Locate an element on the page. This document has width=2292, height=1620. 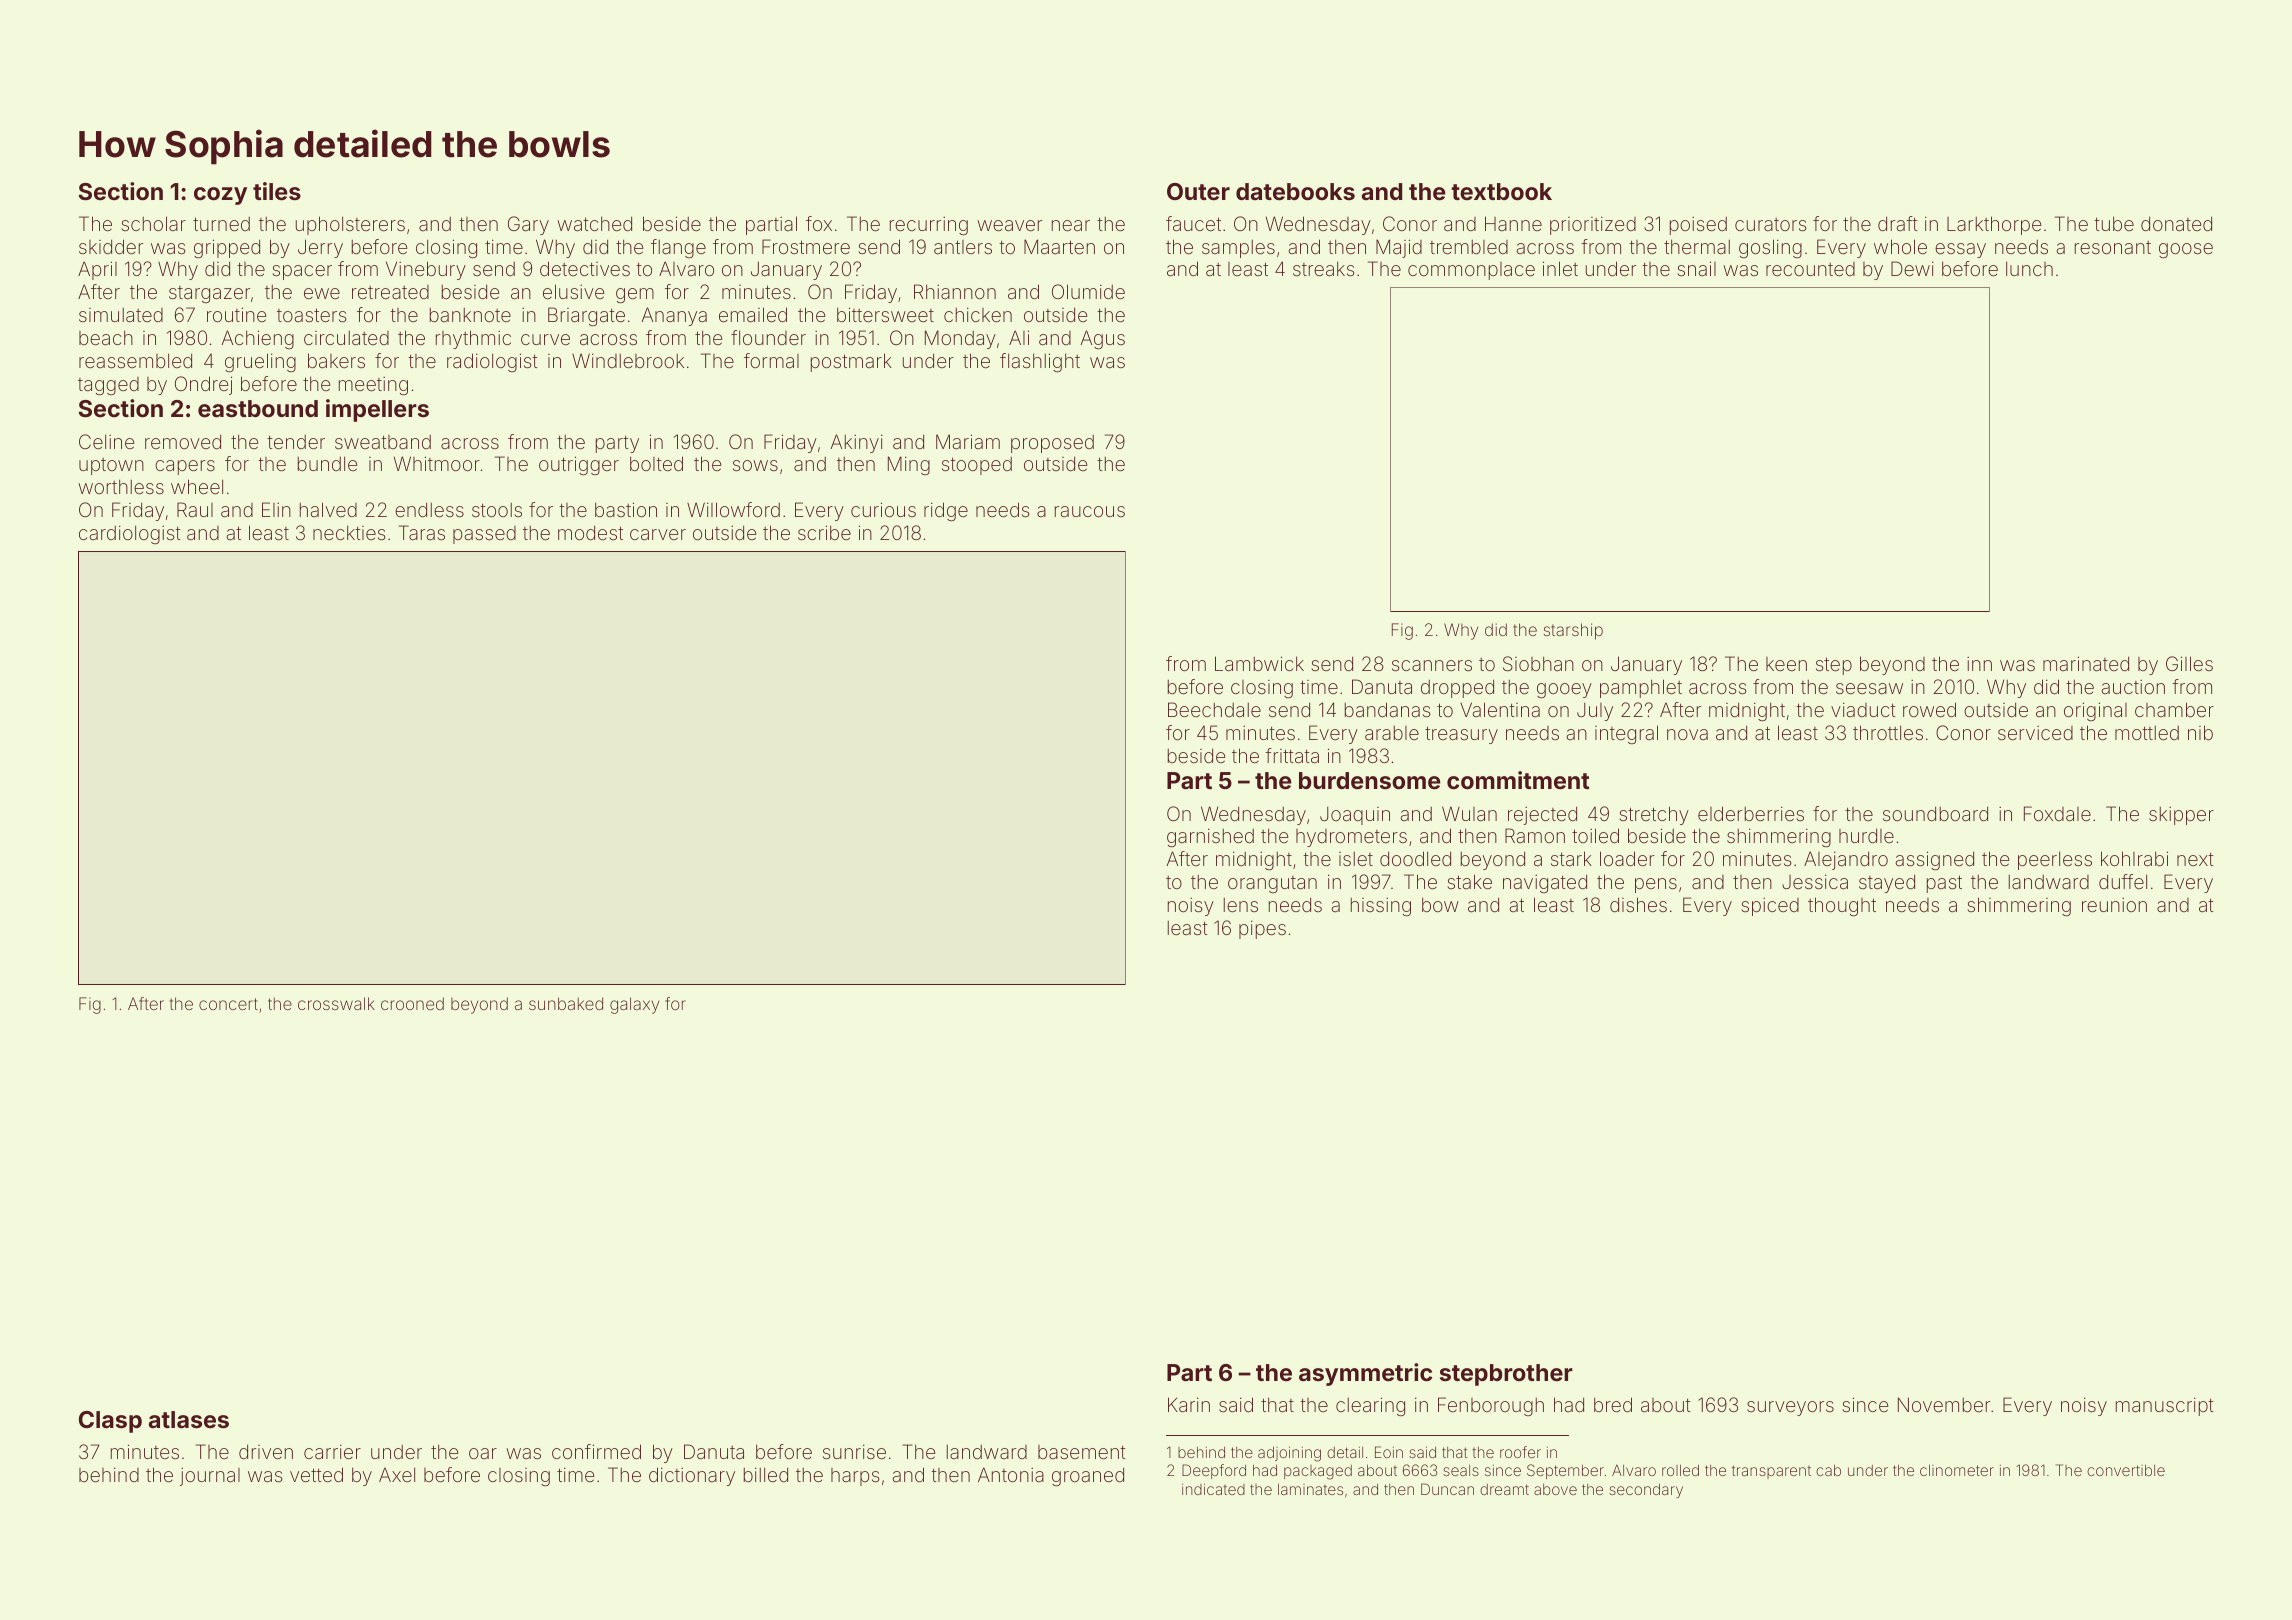
textbook is located at coordinates (1501, 191).
